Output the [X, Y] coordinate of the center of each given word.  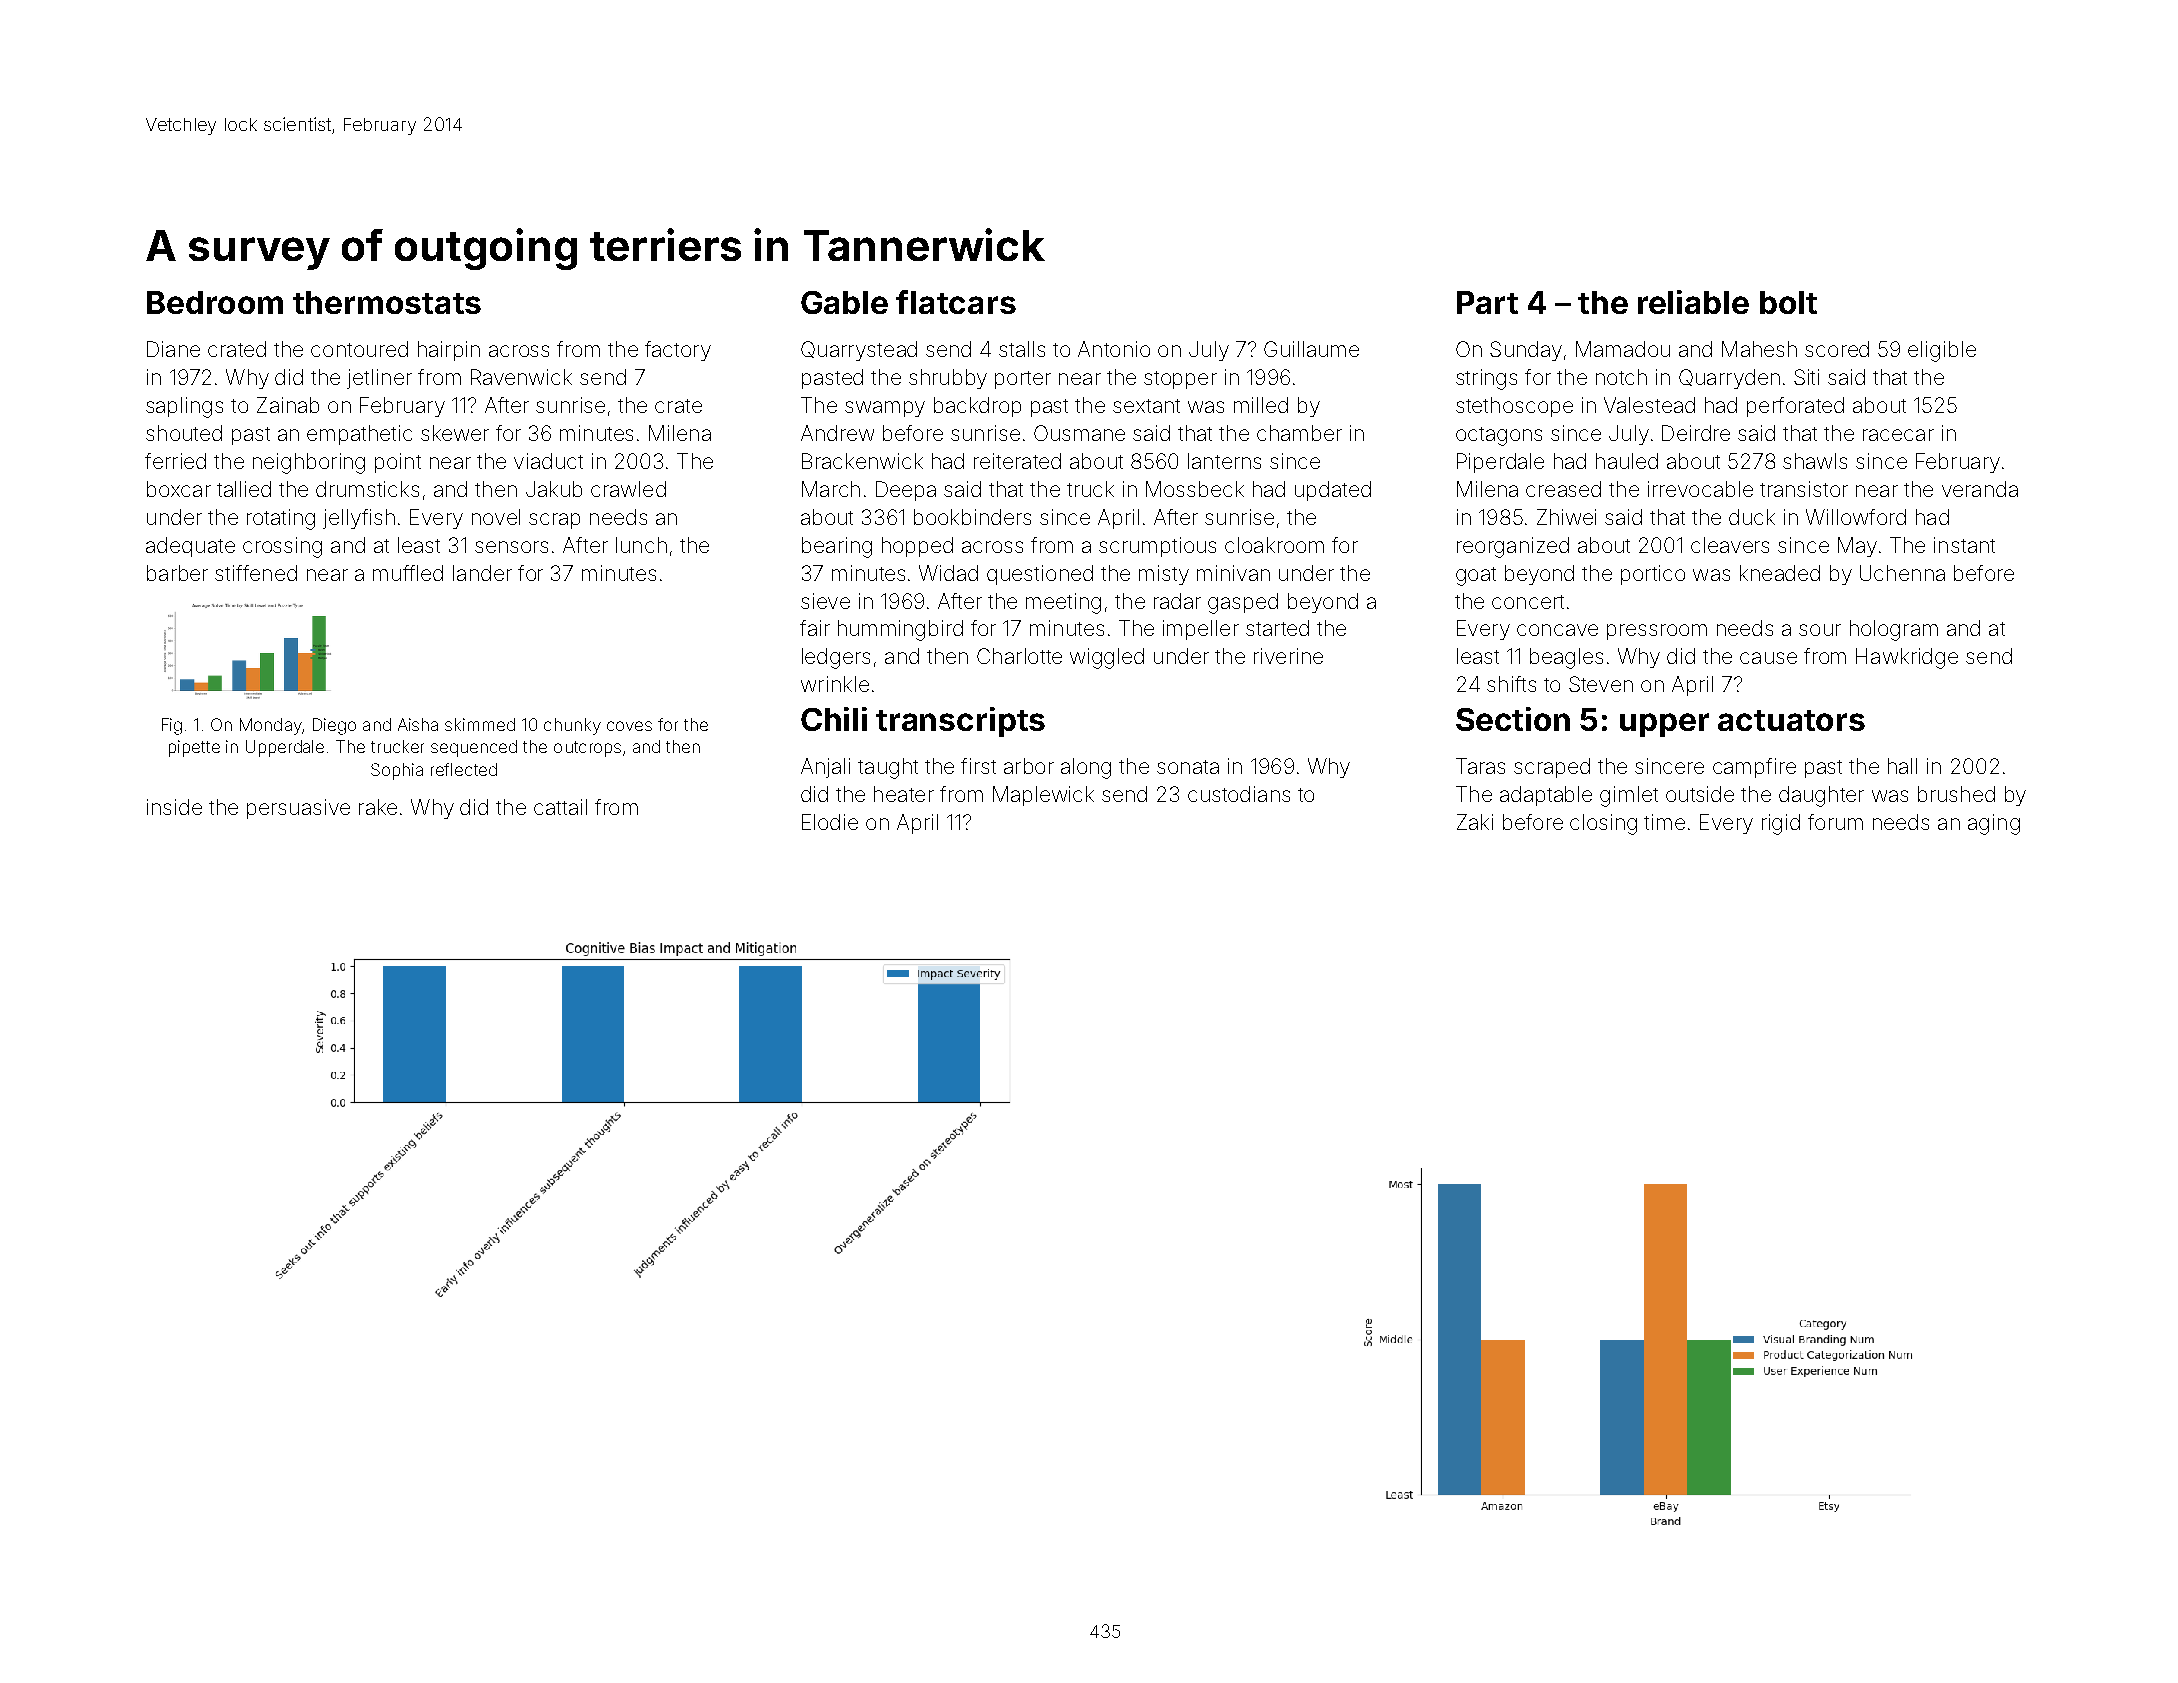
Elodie [830, 822]
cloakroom [1274, 545]
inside [174, 807]
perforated [1795, 407]
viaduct [548, 461]
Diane [173, 349]
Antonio [1114, 349]
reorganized [1513, 547]
